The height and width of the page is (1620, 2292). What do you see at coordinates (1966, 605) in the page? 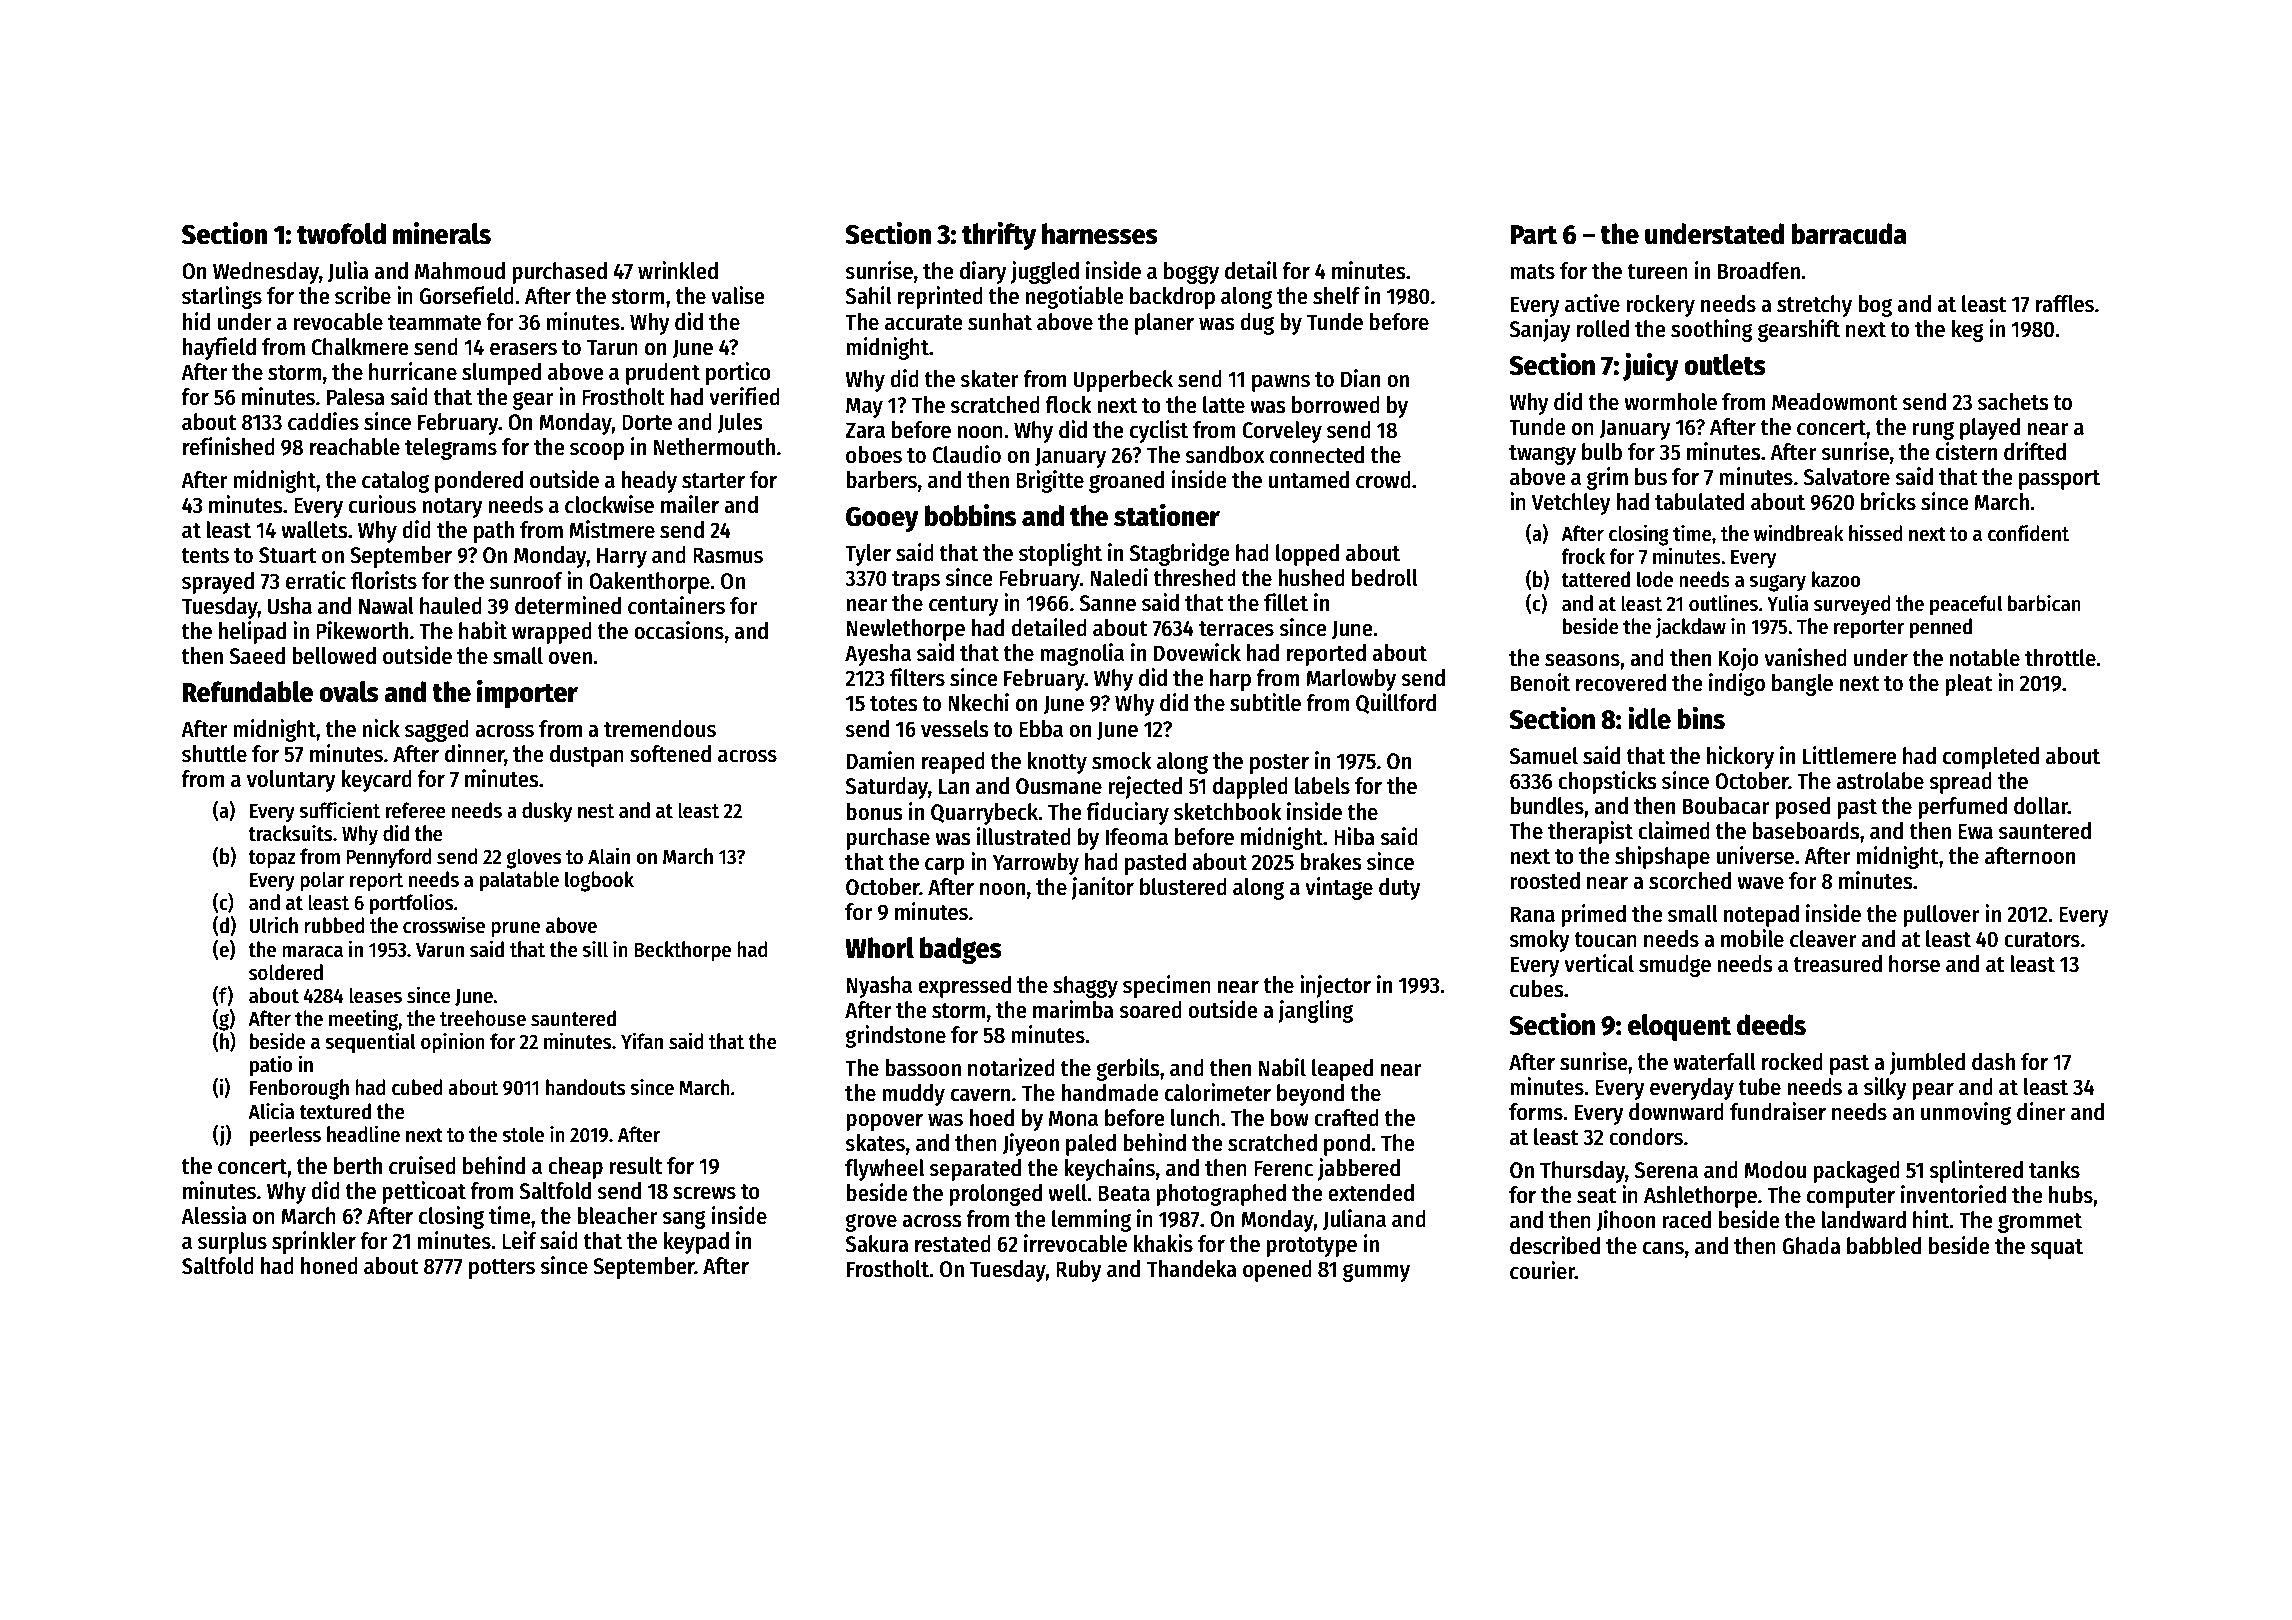
I see `peaceful` at bounding box center [1966, 605].
